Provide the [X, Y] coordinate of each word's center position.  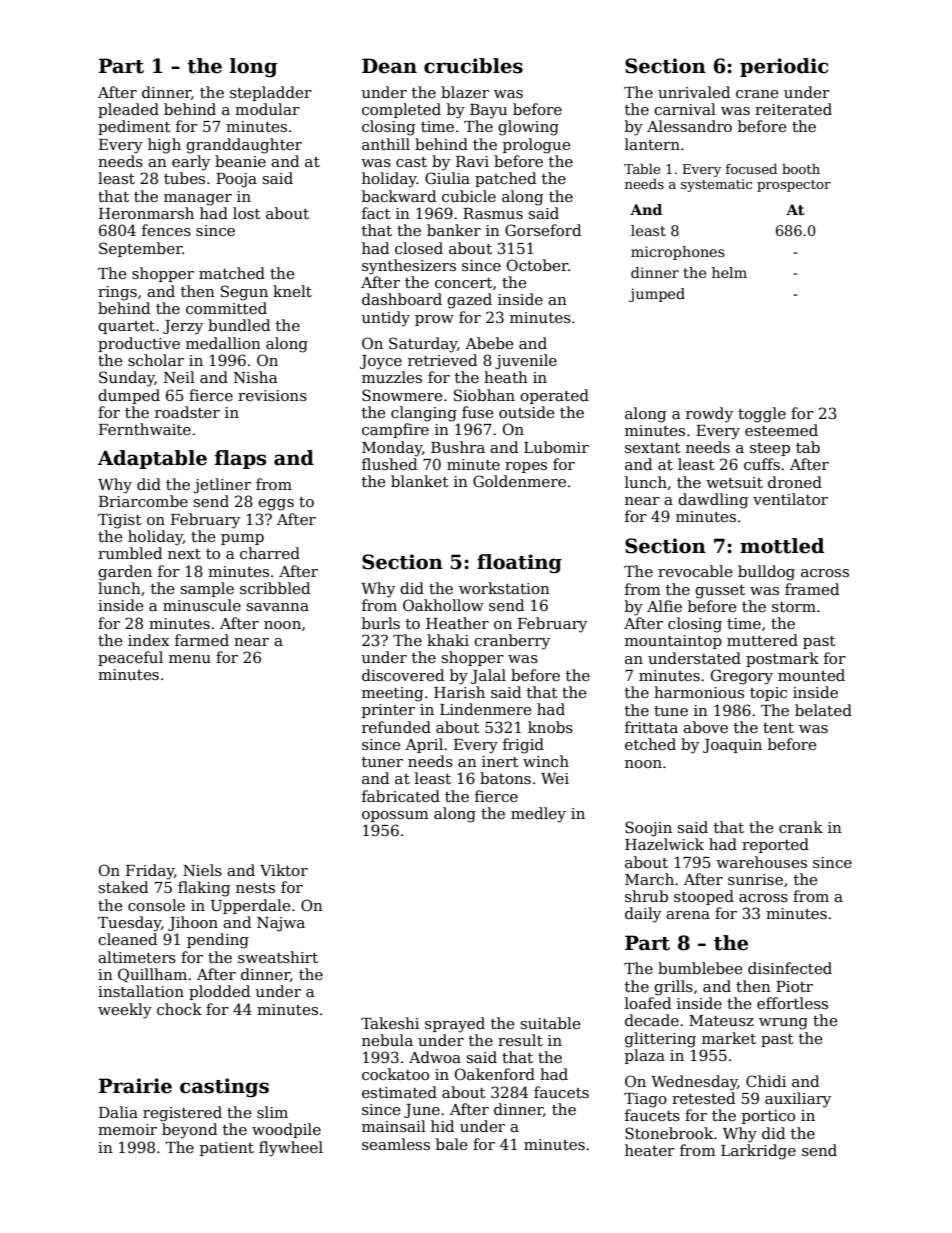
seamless [396, 1144]
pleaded [128, 110]
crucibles [473, 66]
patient [227, 1149]
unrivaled [694, 92]
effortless [792, 1003]
